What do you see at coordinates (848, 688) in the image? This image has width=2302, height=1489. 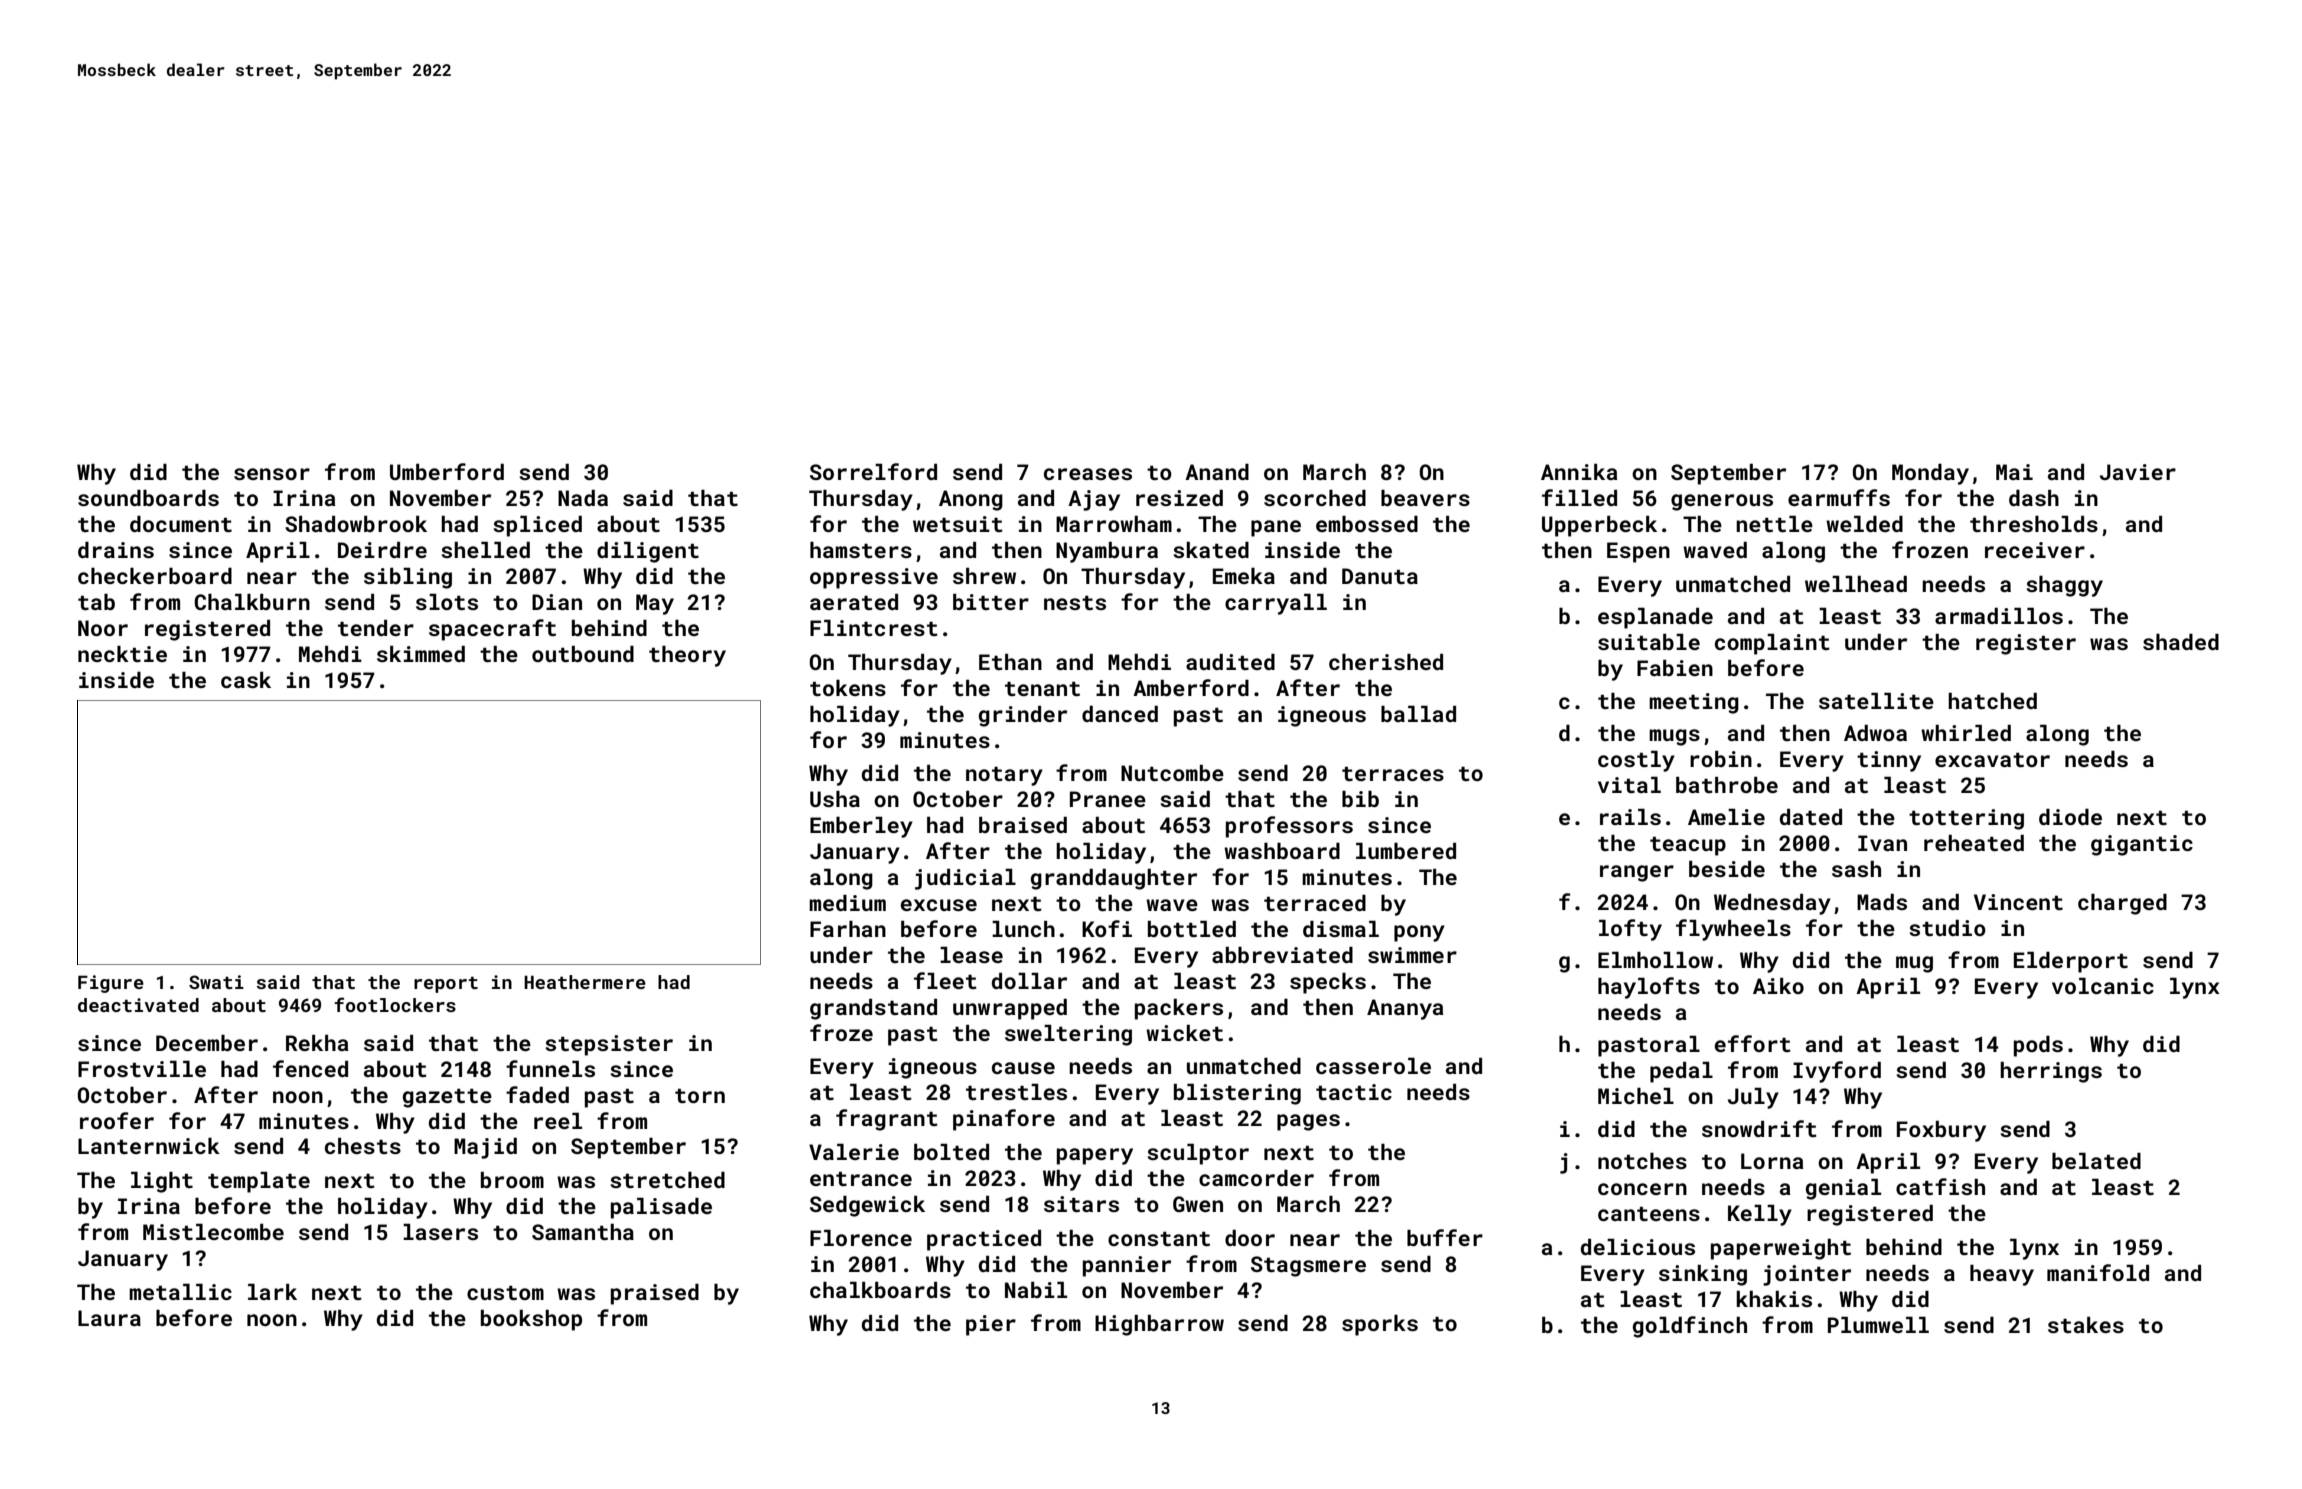 I see `tokens` at bounding box center [848, 688].
